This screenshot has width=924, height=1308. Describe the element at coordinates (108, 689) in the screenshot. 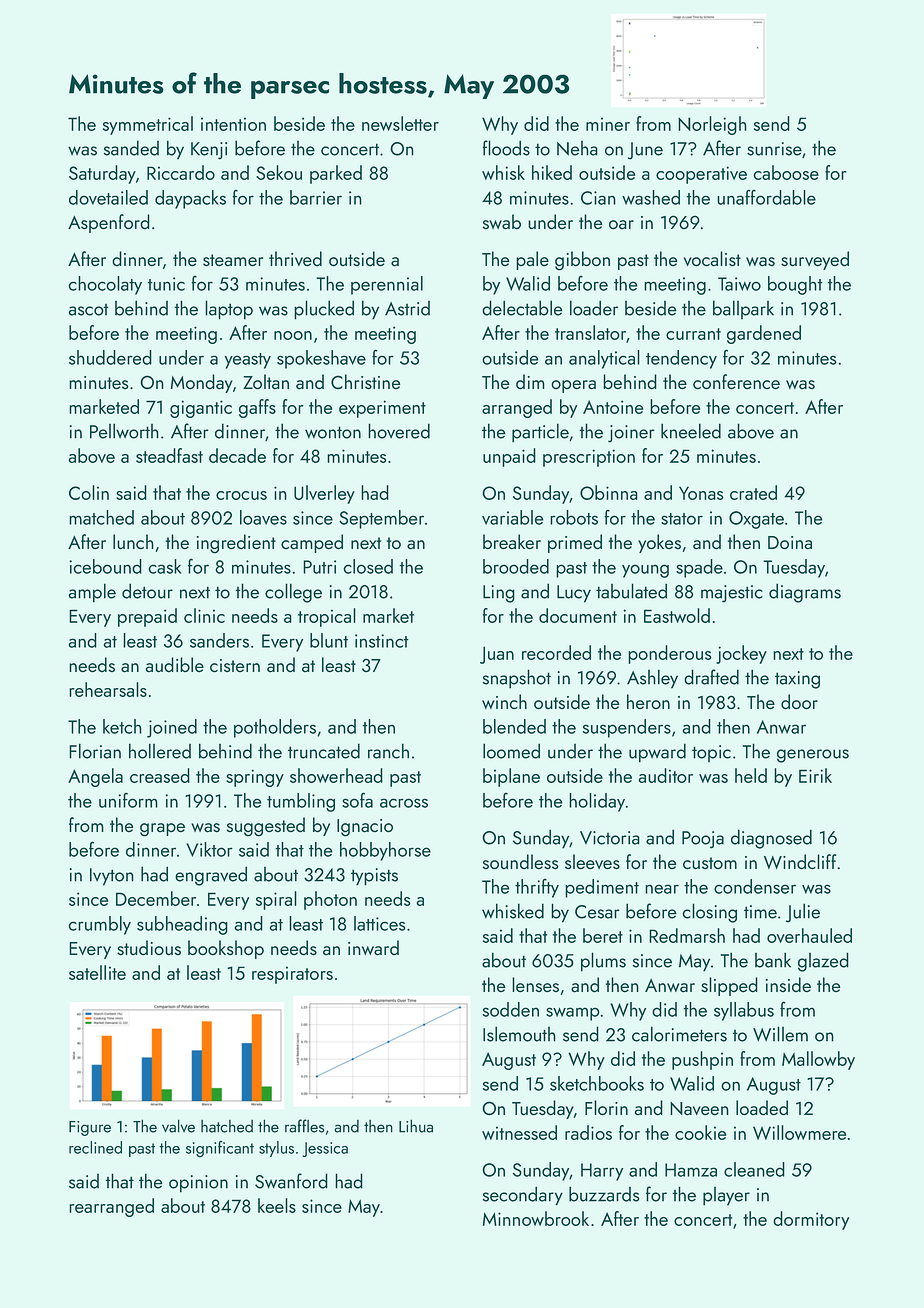

I see `rehearsals` at that location.
